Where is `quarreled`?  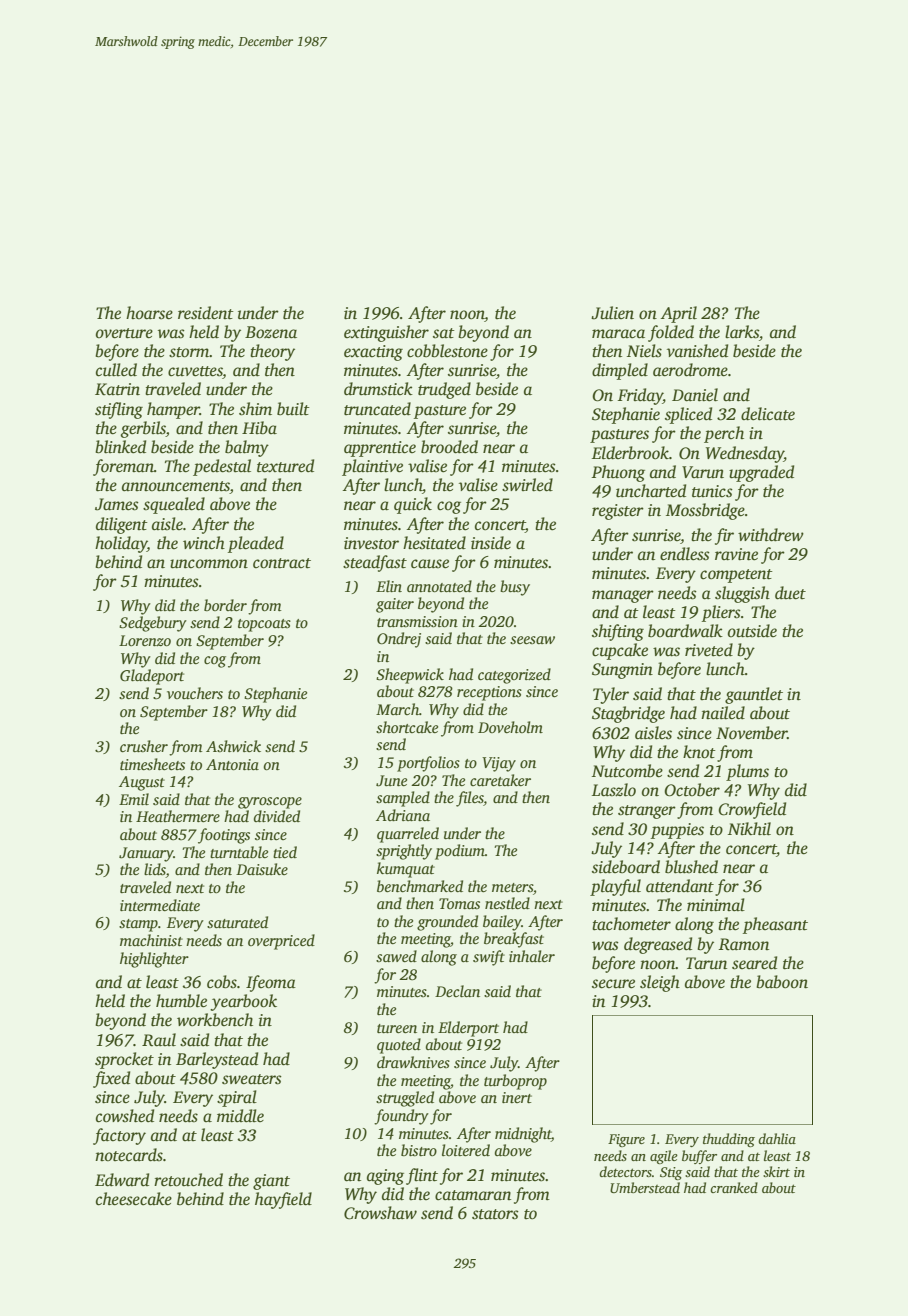
quarreled is located at coordinates (408, 835).
